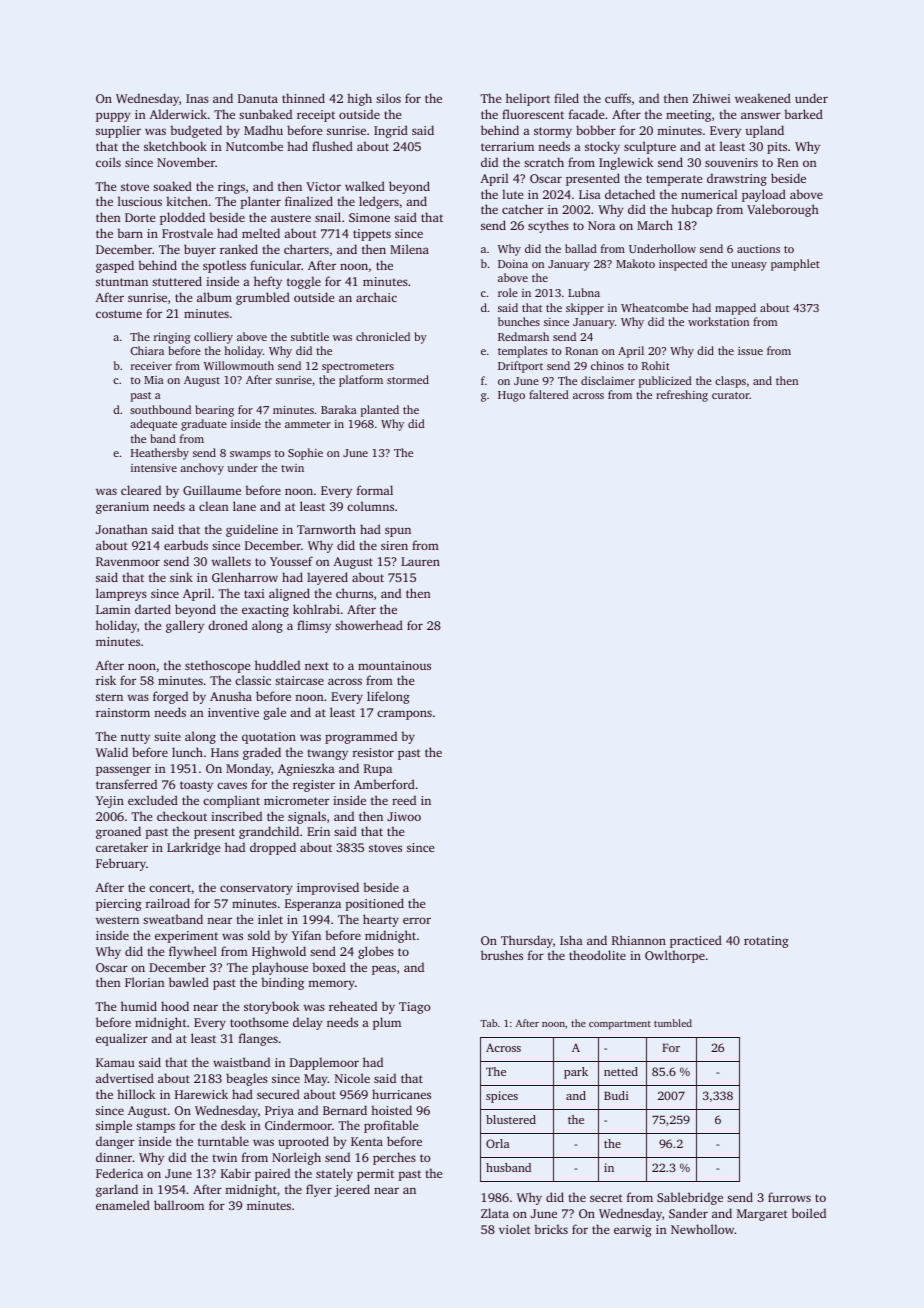  What do you see at coordinates (193, 848) in the page?
I see `Larkridge` at bounding box center [193, 848].
